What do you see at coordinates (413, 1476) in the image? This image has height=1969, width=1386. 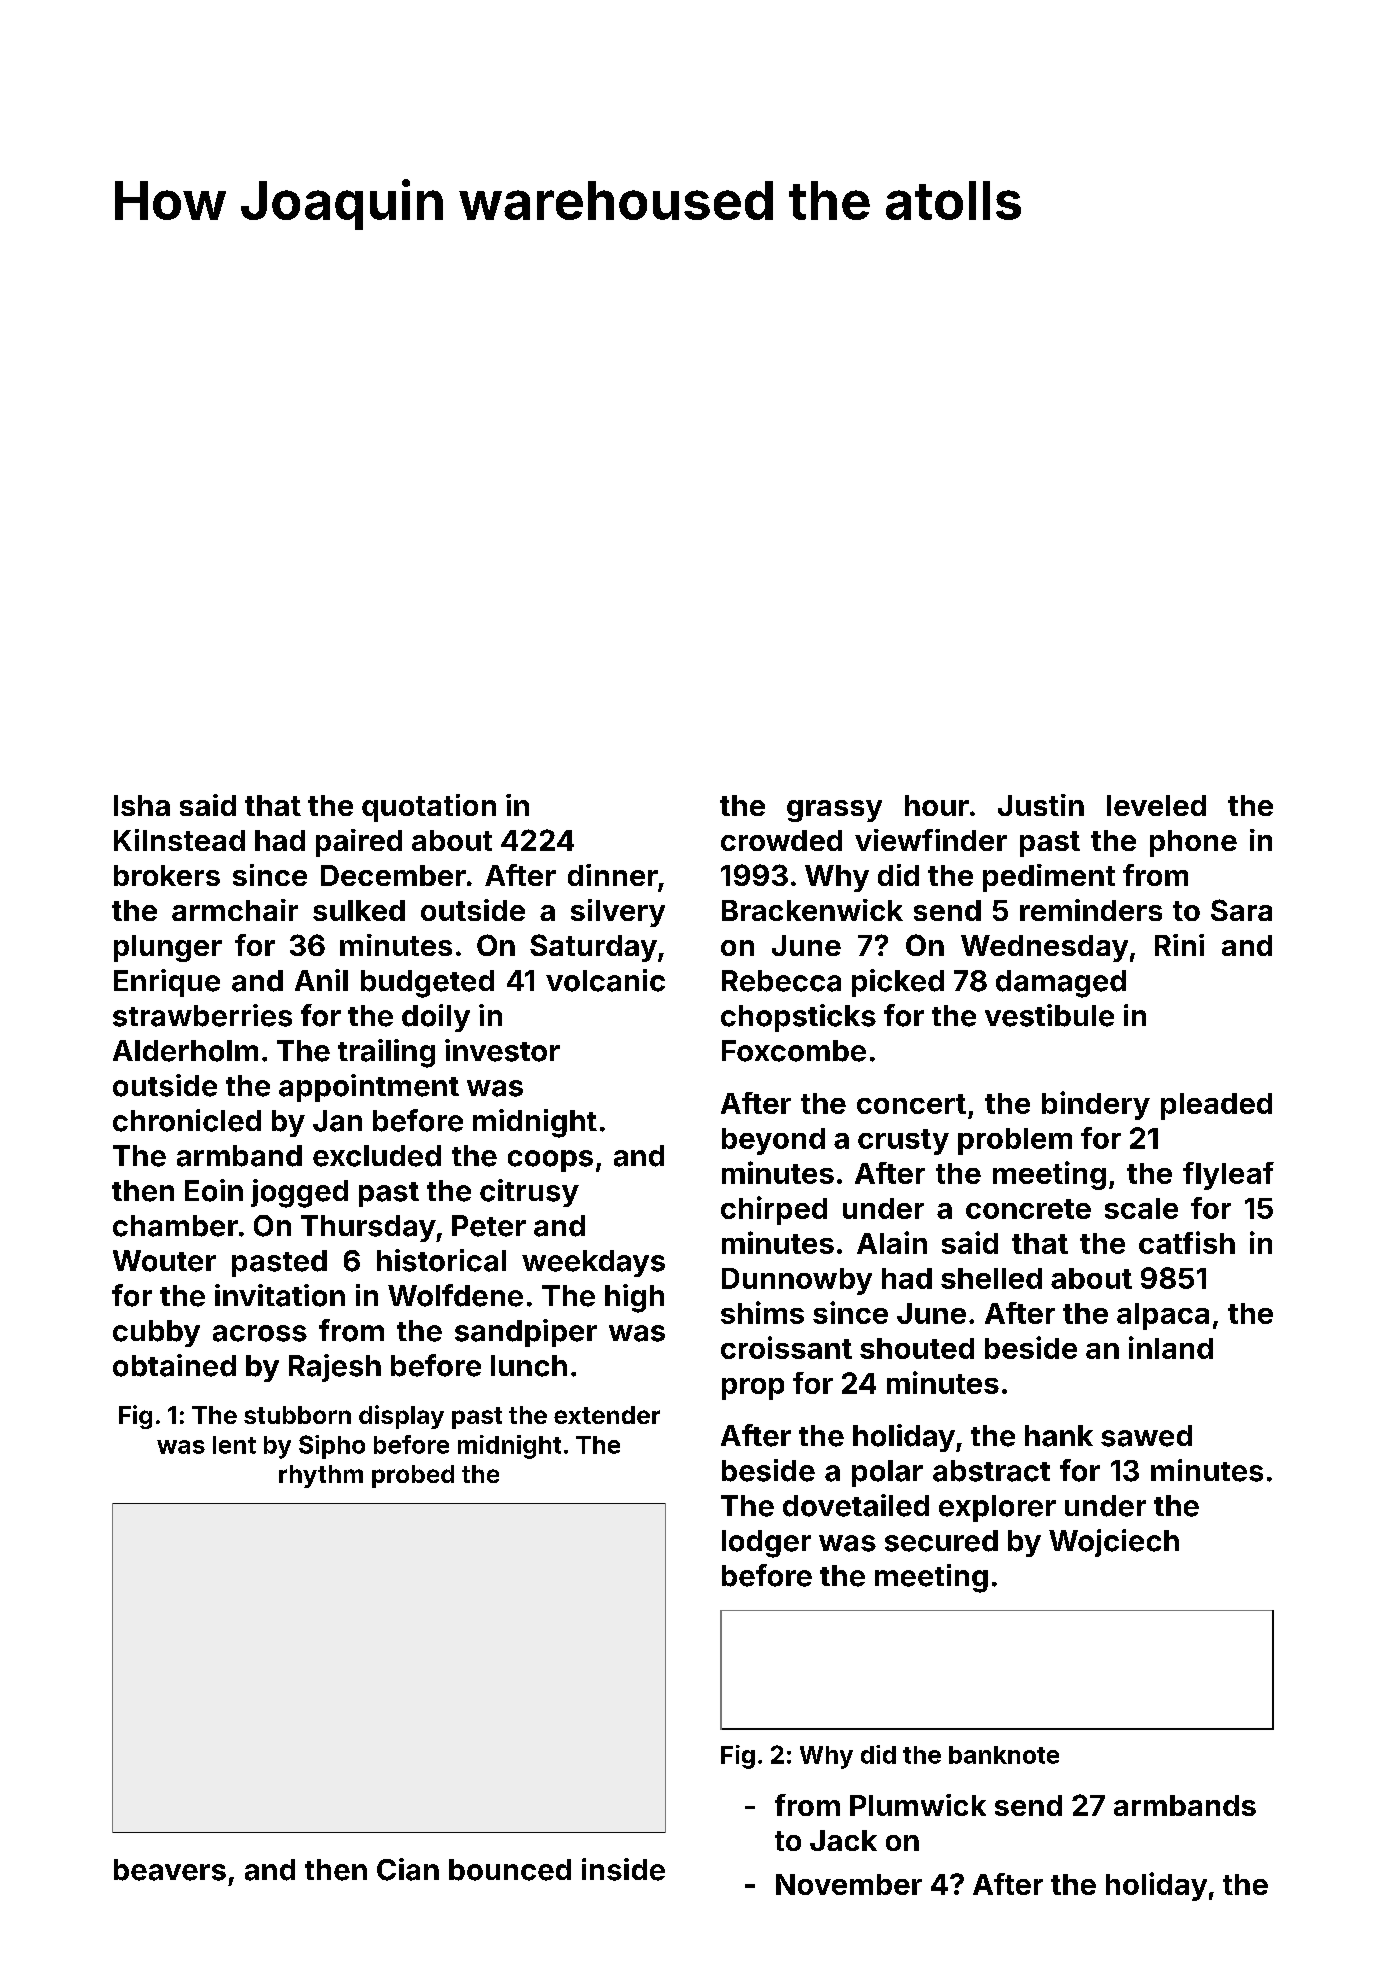 I see `probed` at bounding box center [413, 1476].
